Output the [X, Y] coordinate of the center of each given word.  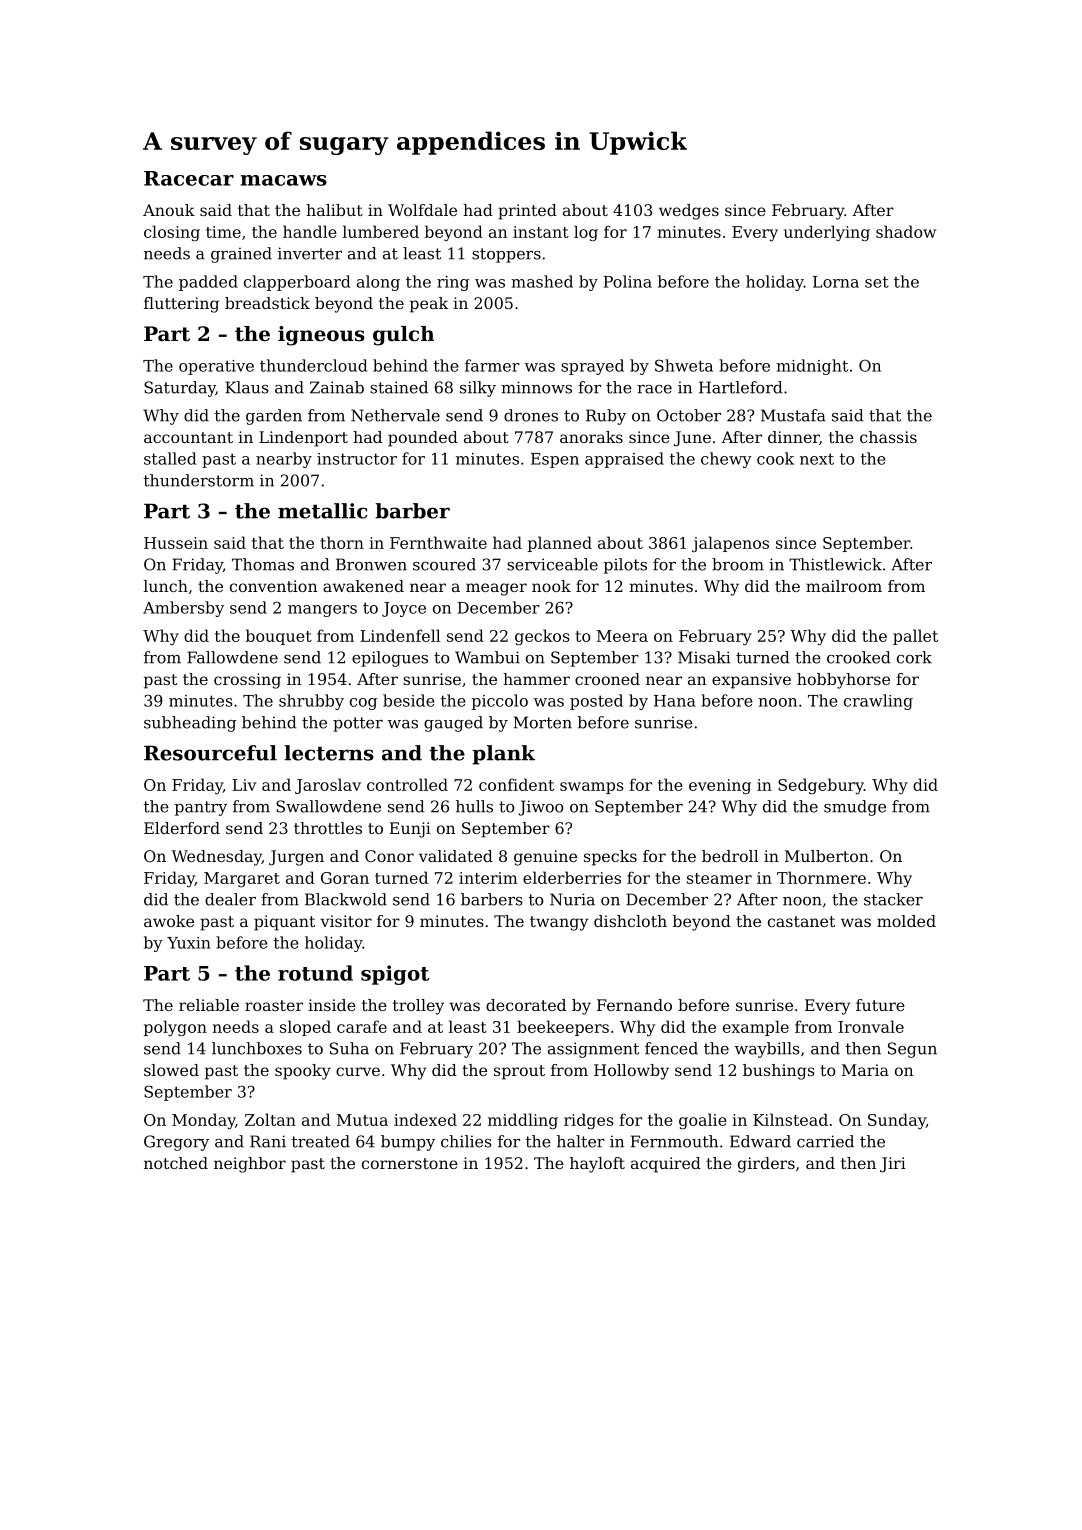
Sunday [897, 1121]
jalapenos [730, 544]
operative [216, 367]
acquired [666, 1165]
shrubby [311, 702]
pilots [625, 566]
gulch [403, 336]
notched [176, 1163]
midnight [812, 367]
